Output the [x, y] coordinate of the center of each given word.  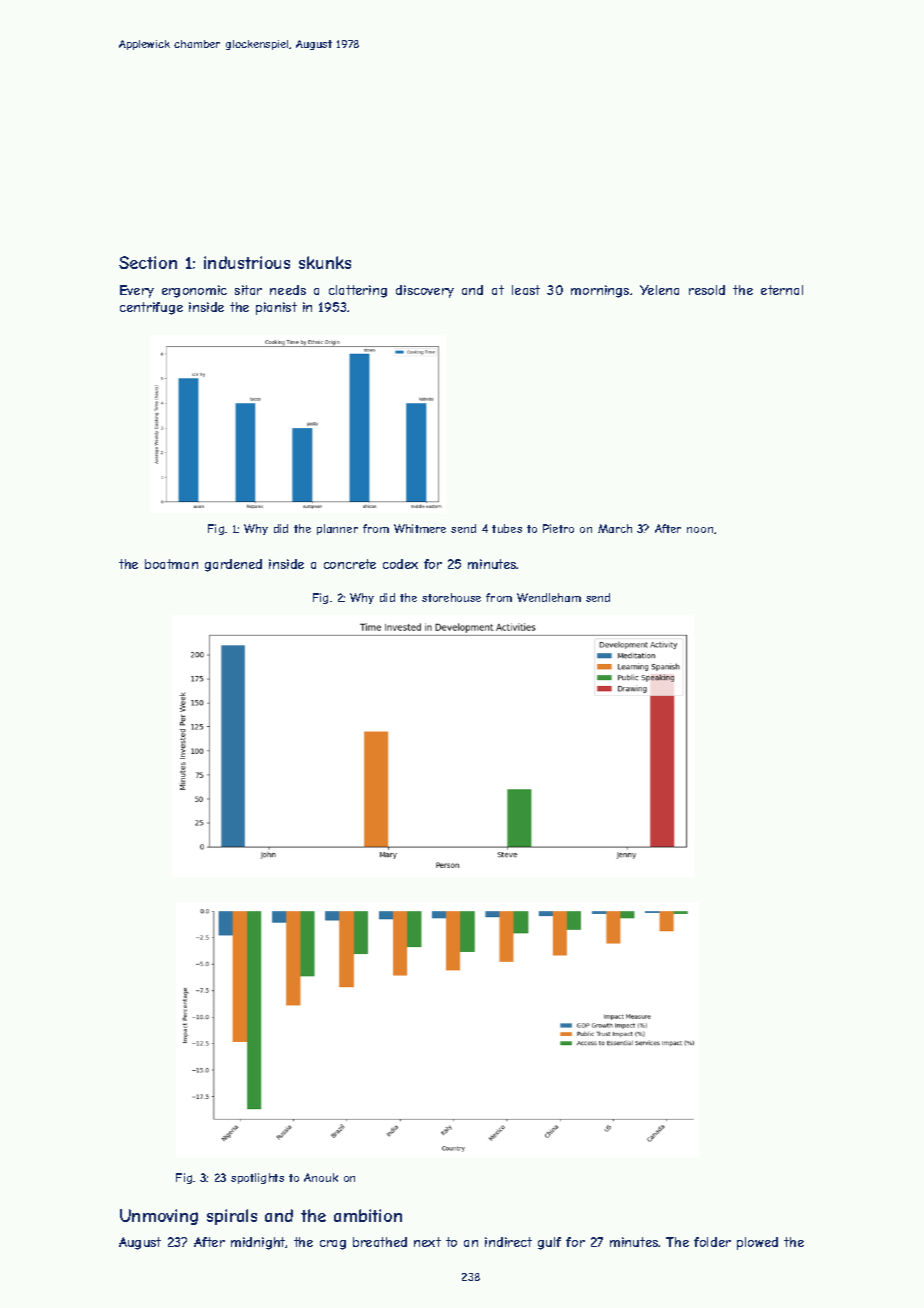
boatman [171, 564]
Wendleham [549, 597]
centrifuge [151, 308]
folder [712, 1242]
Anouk [321, 1177]
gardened [233, 565]
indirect [508, 1242]
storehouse [451, 597]
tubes [507, 528]
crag [333, 1245]
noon [700, 530]
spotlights [257, 1178]
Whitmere [420, 528]
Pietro [558, 528]
